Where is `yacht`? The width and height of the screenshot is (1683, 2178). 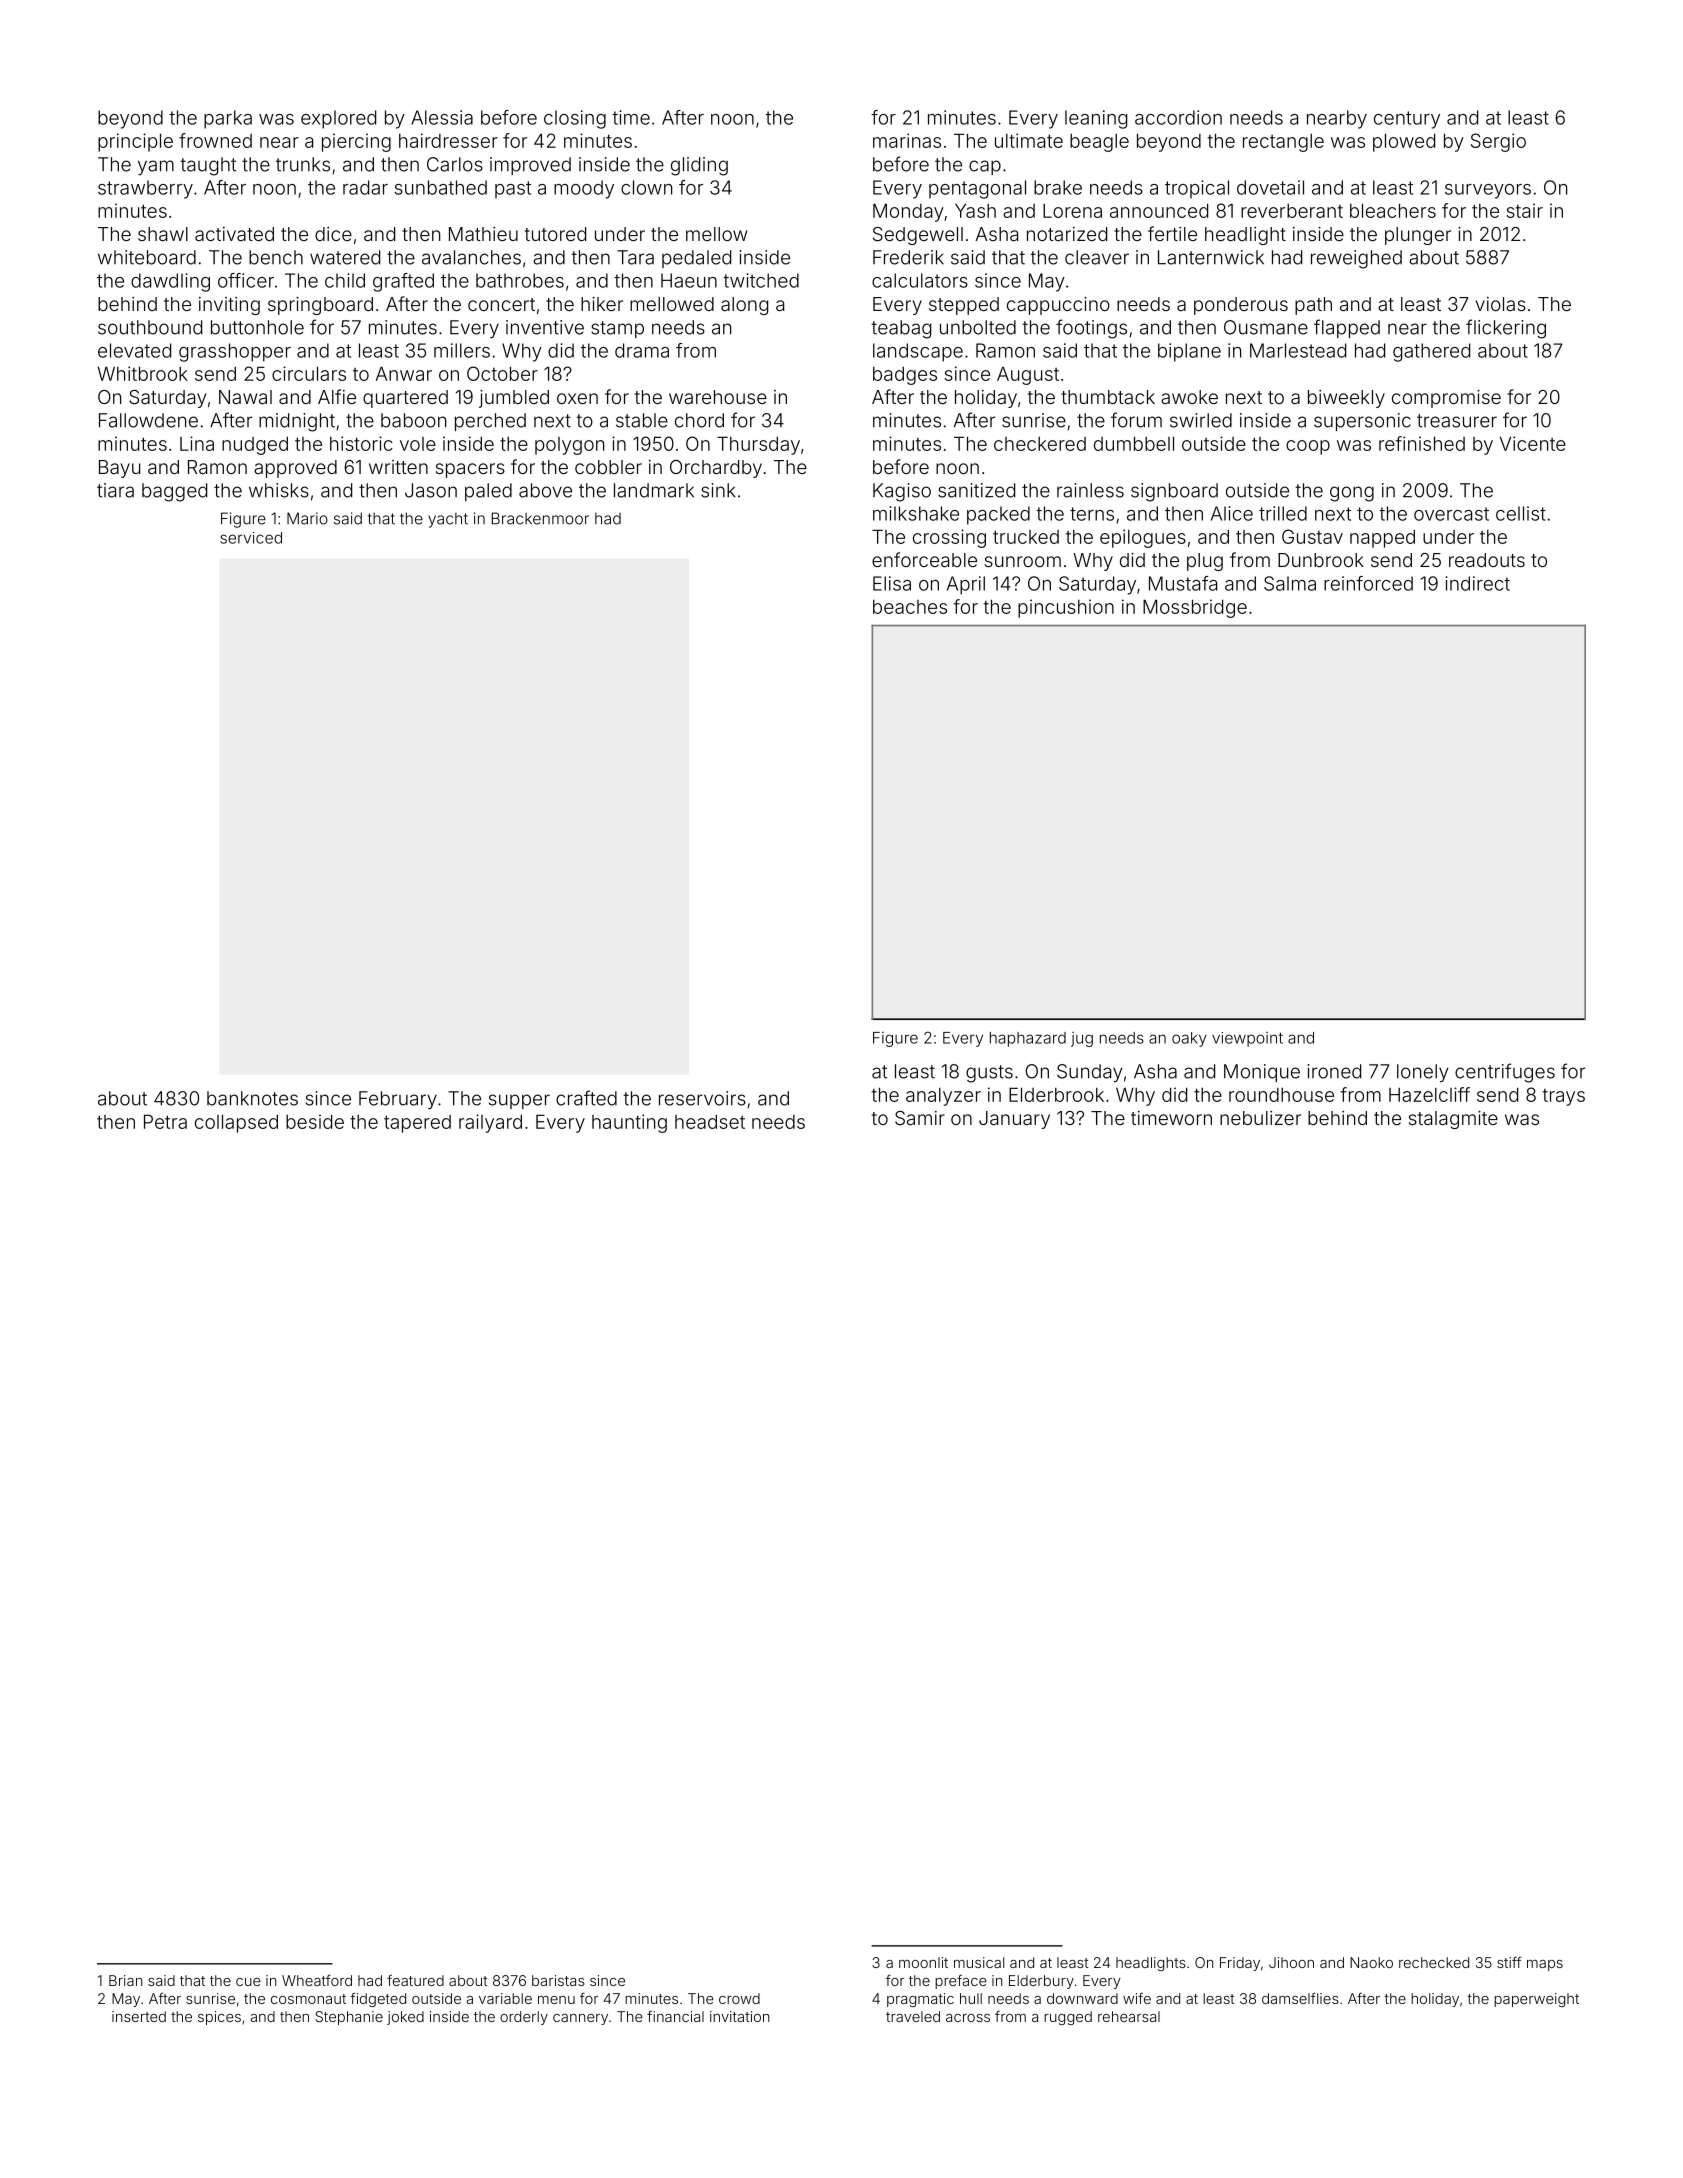
yacht is located at coordinates (448, 520).
